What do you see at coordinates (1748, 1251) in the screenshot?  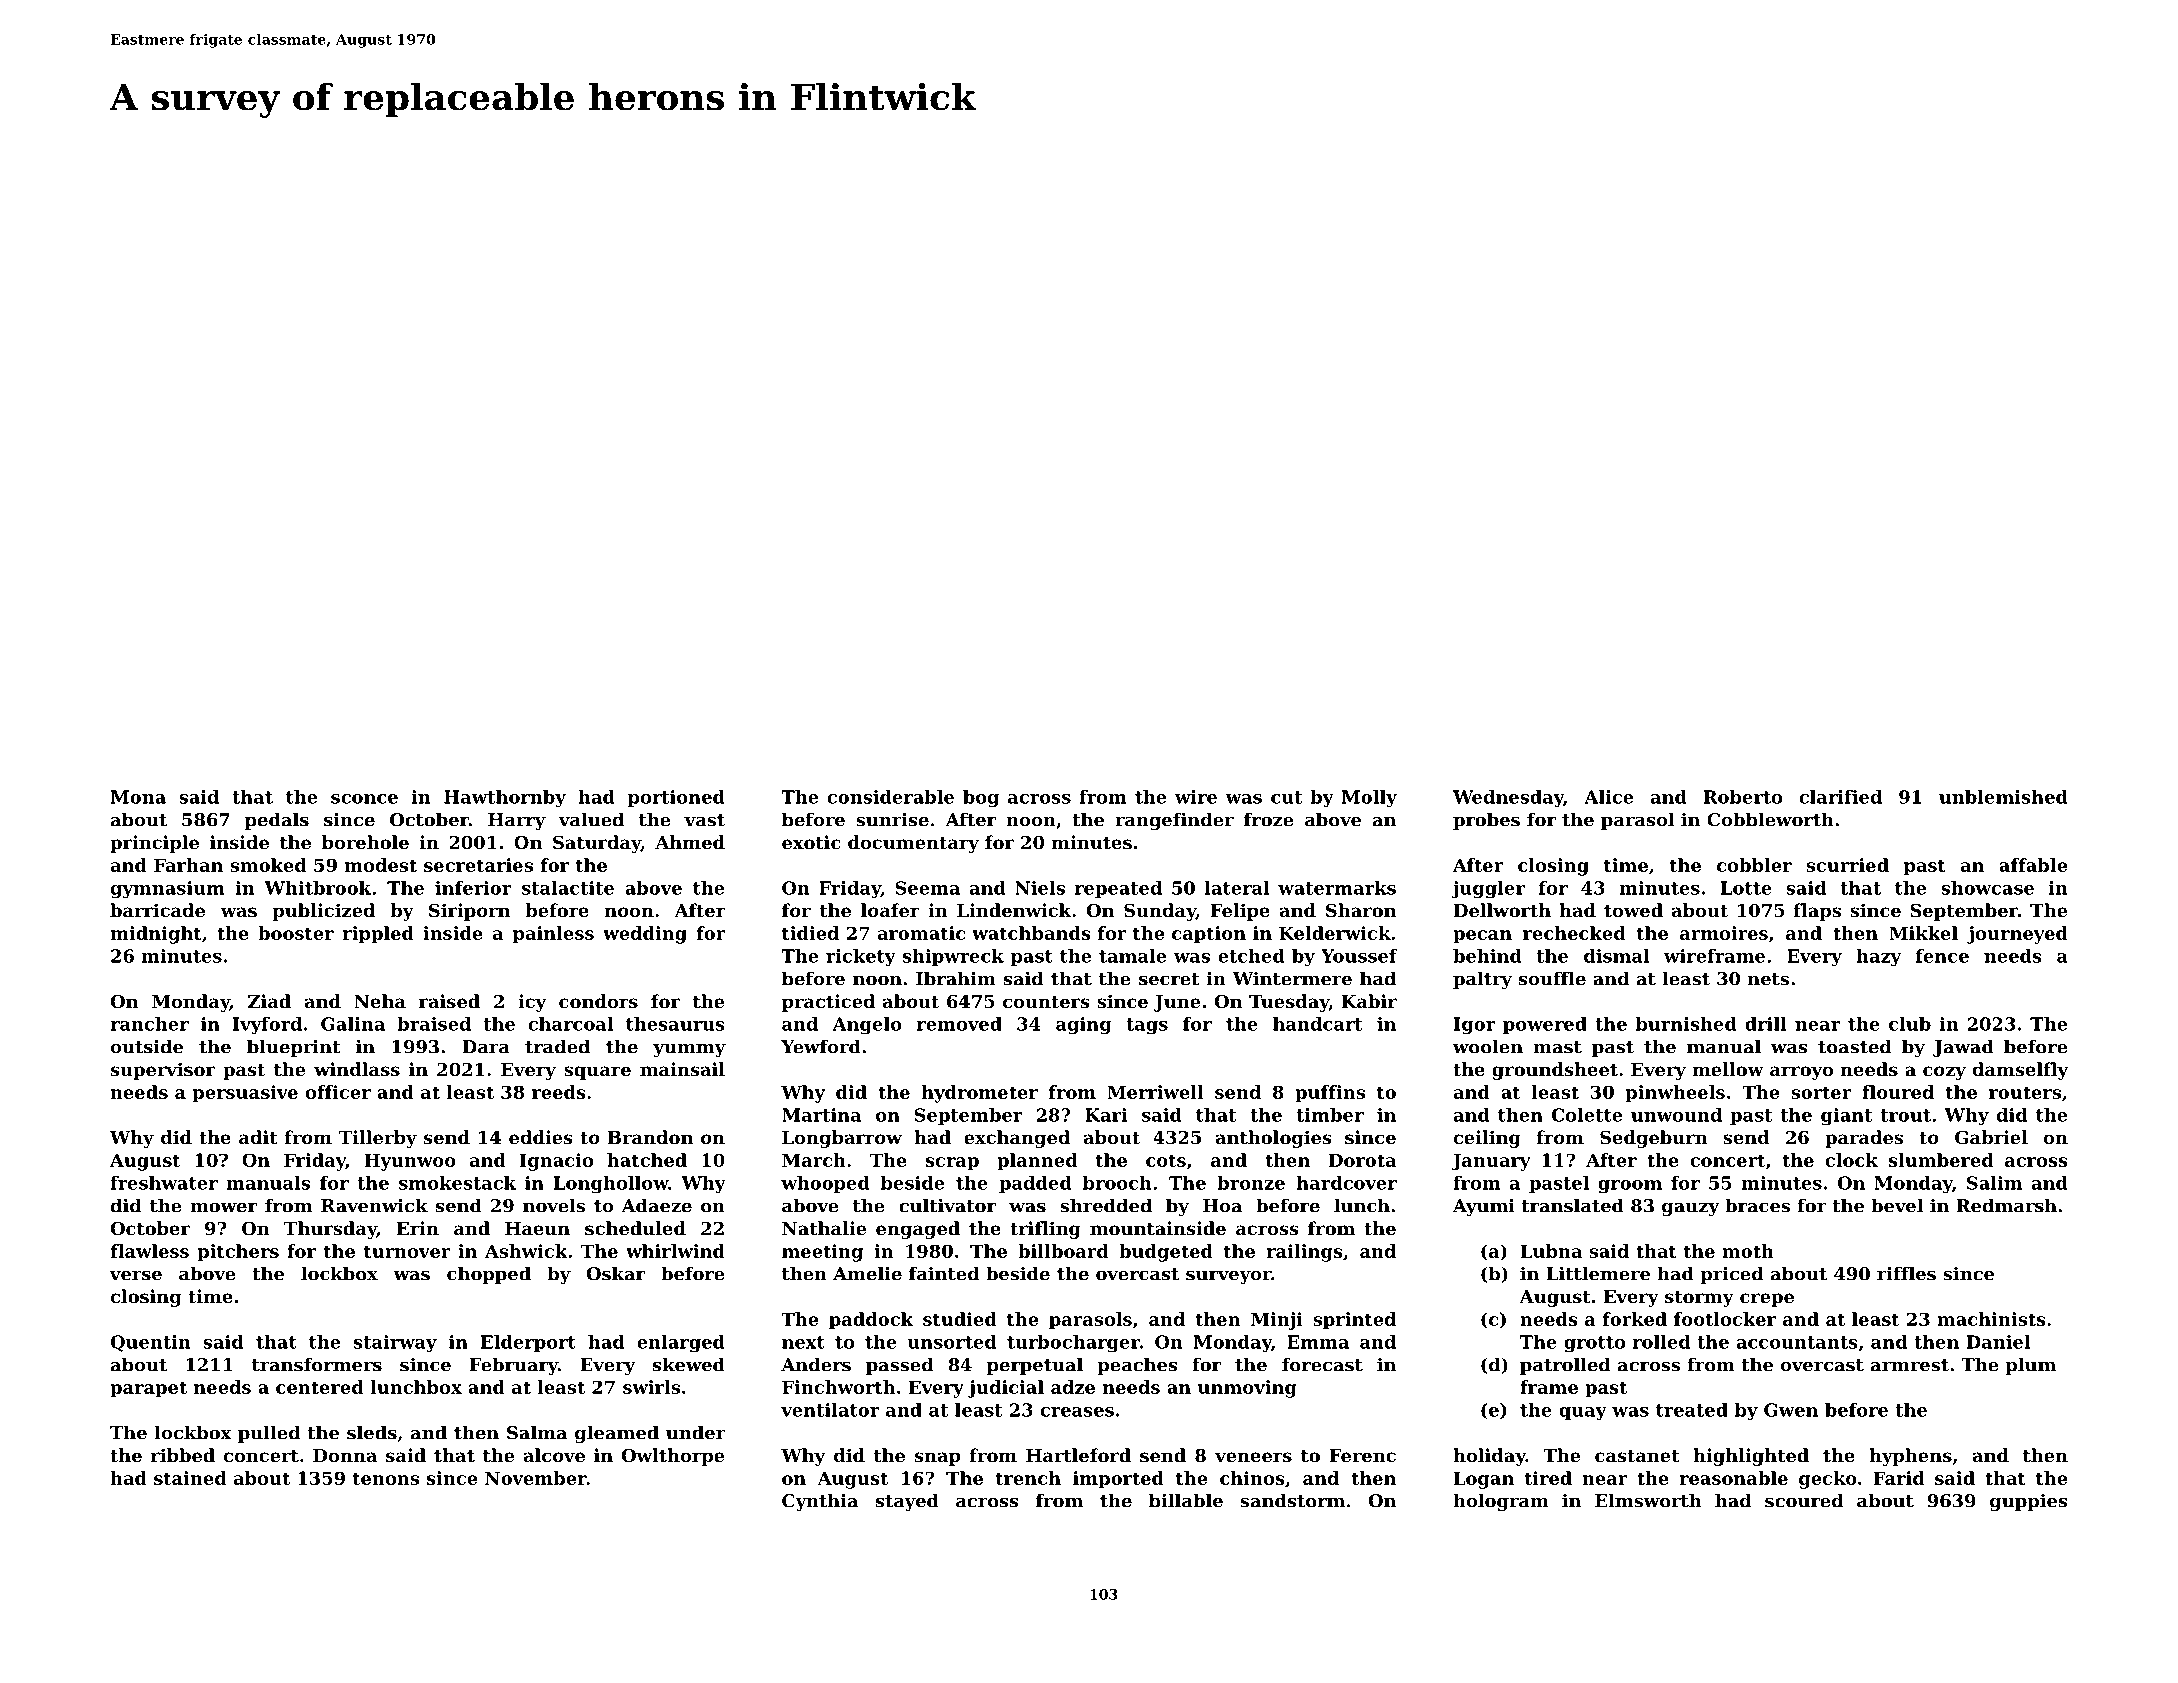 I see `moth` at bounding box center [1748, 1251].
